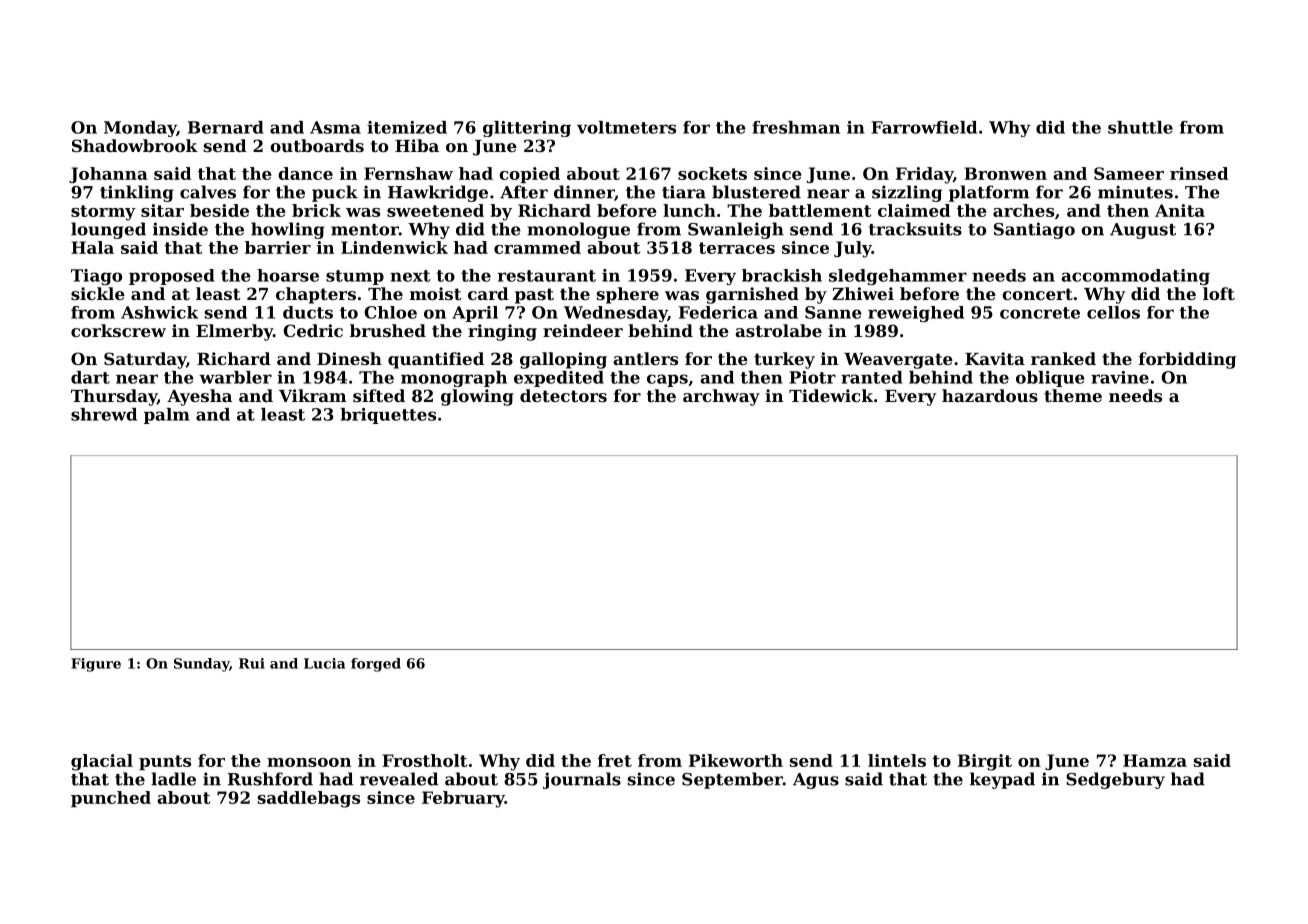  Describe the element at coordinates (689, 210) in the page. I see `lunch` at that location.
